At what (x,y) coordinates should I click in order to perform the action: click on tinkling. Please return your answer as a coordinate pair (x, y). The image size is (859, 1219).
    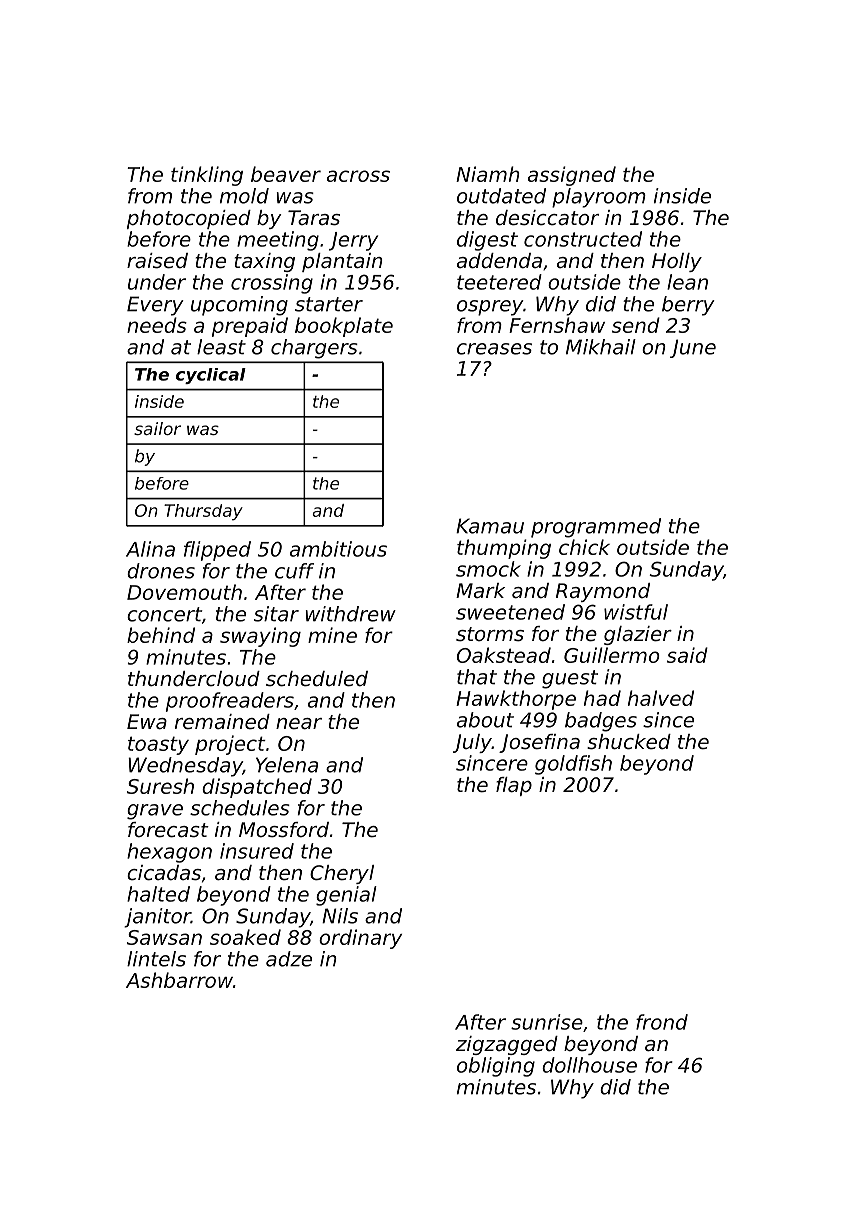
    Looking at the image, I should click on (207, 176).
